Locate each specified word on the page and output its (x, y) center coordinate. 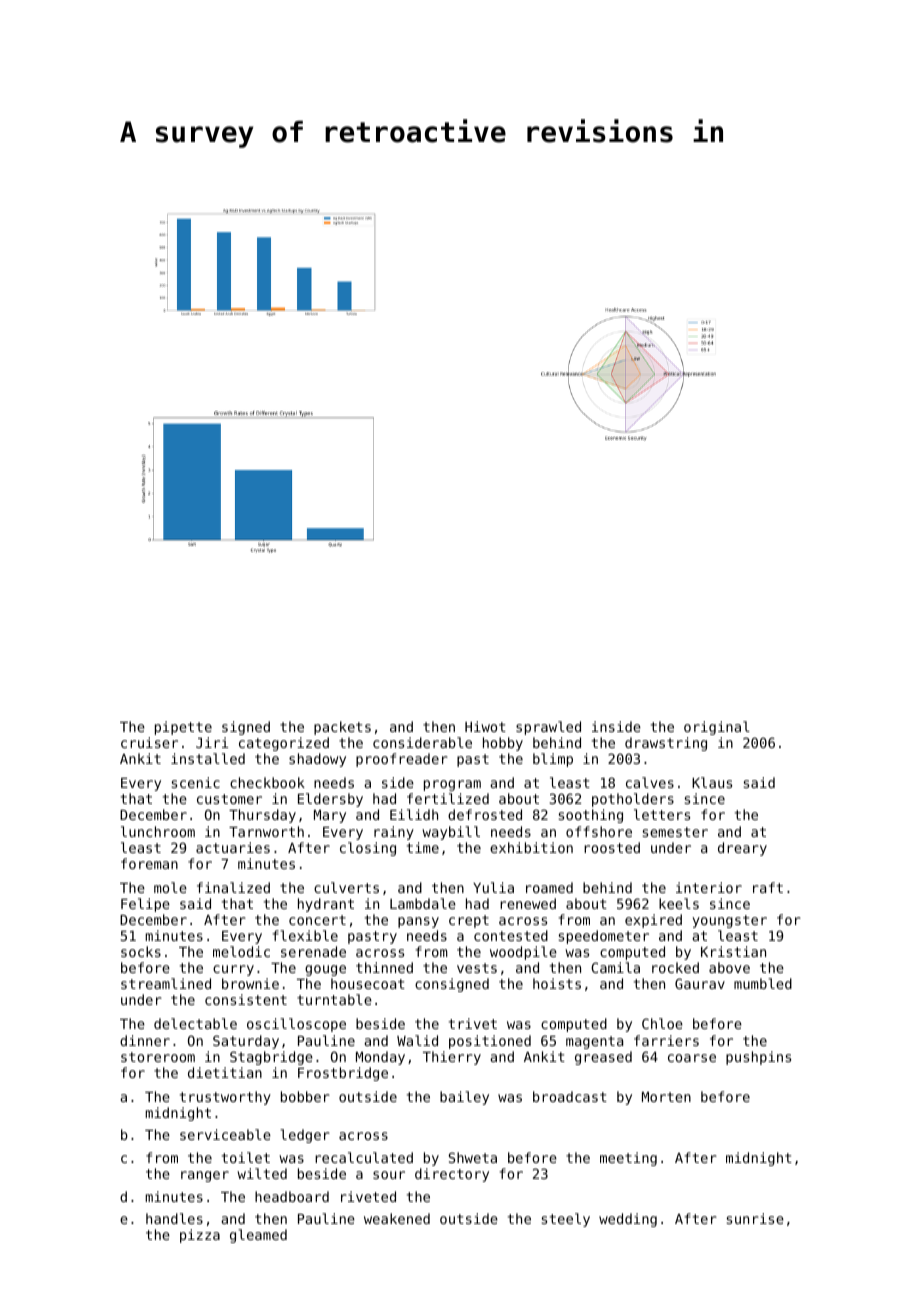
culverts (346, 887)
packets (342, 728)
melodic (241, 951)
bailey (464, 1098)
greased (603, 1058)
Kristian (733, 951)
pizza (200, 1236)
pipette (183, 728)
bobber (305, 1096)
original (717, 728)
